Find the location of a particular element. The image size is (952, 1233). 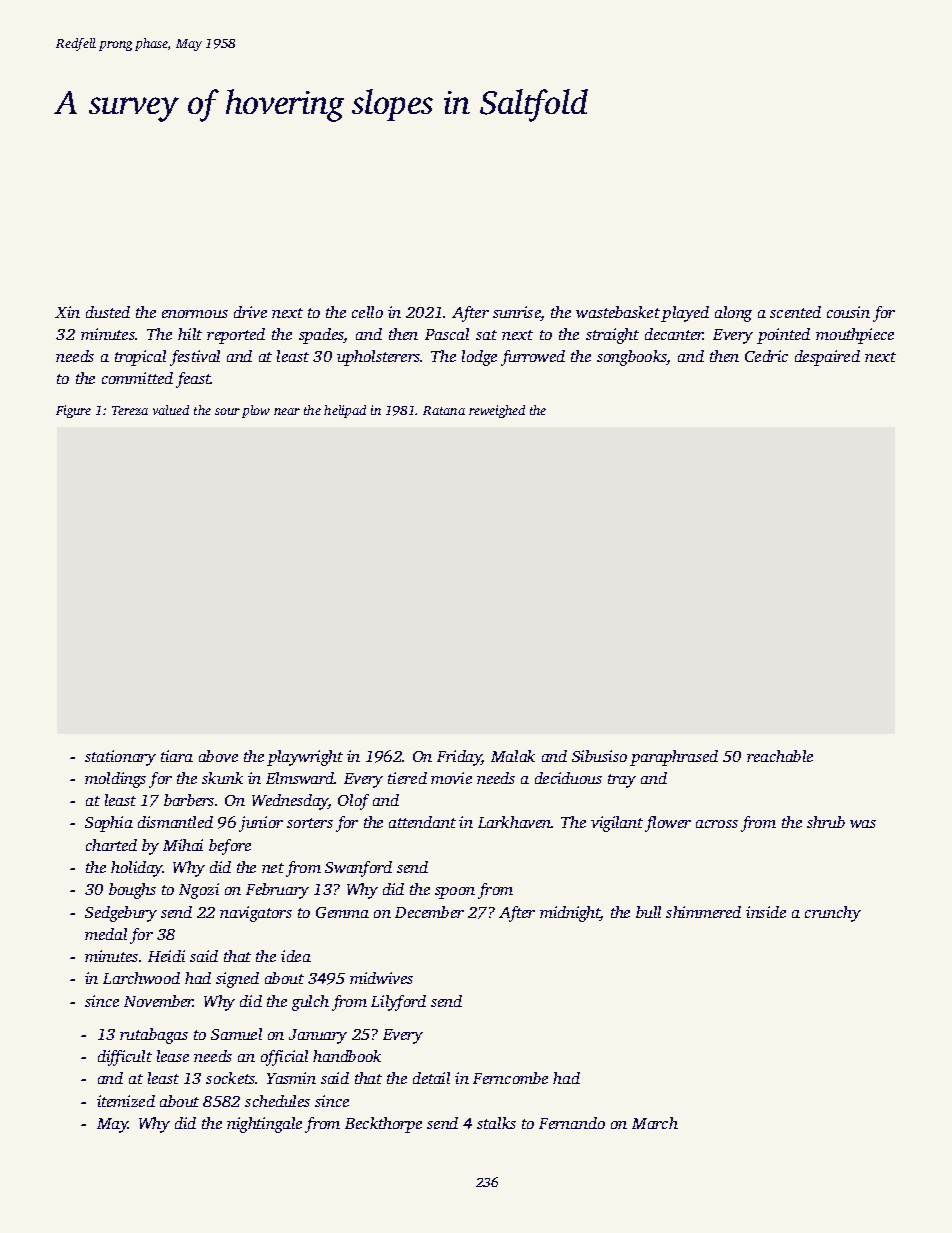

helipad is located at coordinates (345, 411).
